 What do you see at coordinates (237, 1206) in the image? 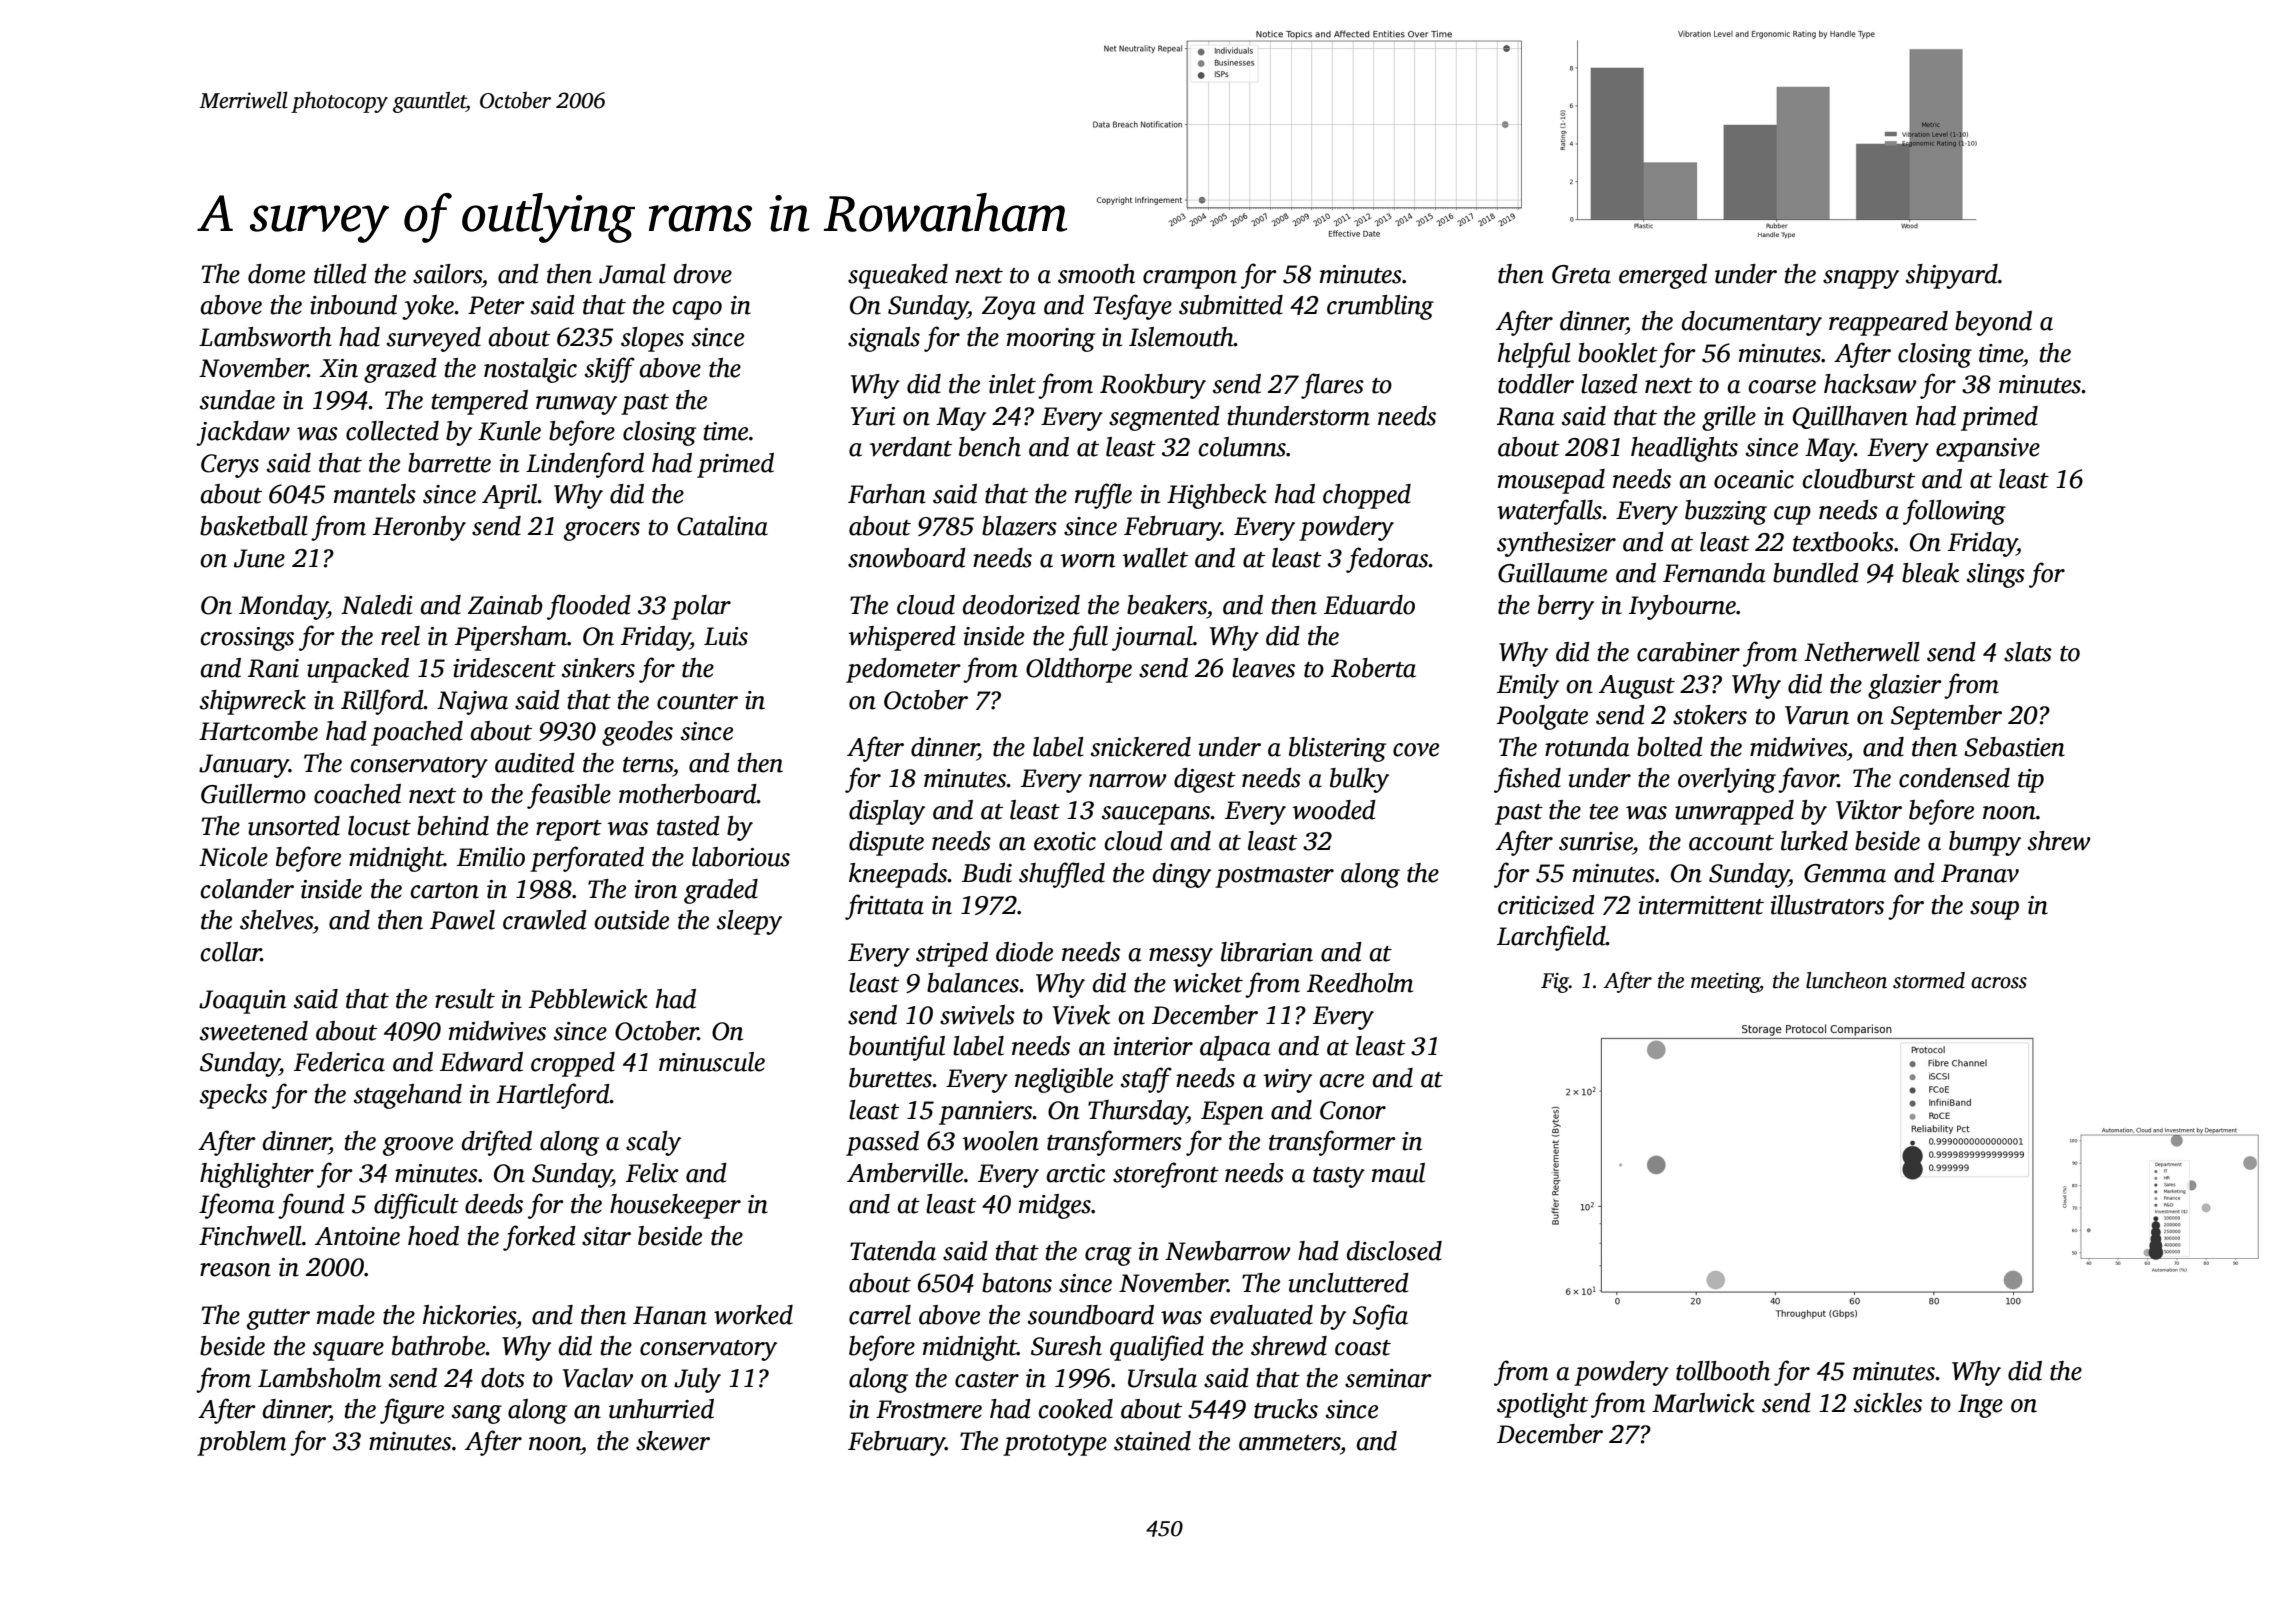
I see `Ifeoma` at bounding box center [237, 1206].
